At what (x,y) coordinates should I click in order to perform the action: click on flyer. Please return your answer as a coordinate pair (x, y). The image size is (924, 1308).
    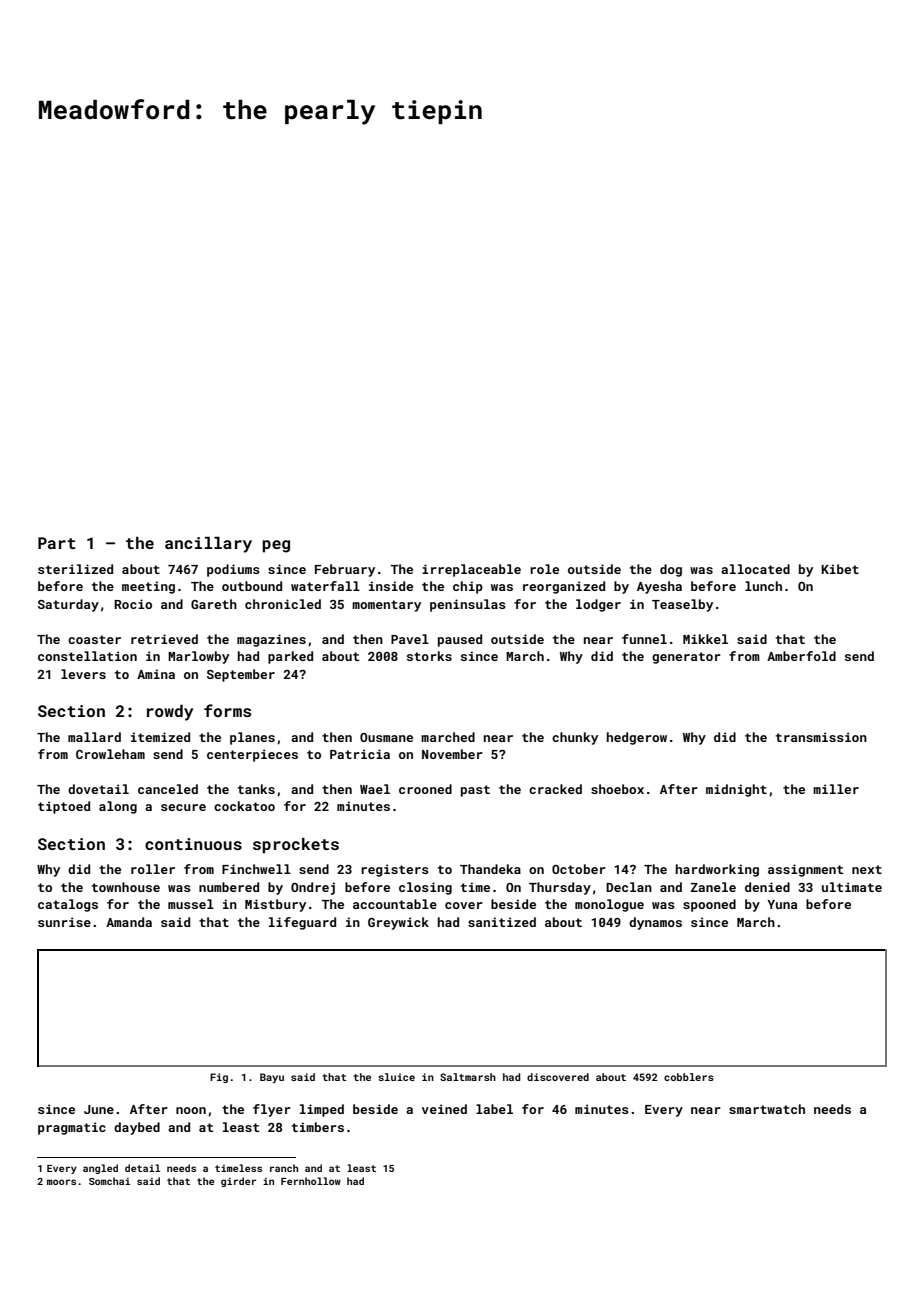
    Looking at the image, I should click on (272, 1110).
